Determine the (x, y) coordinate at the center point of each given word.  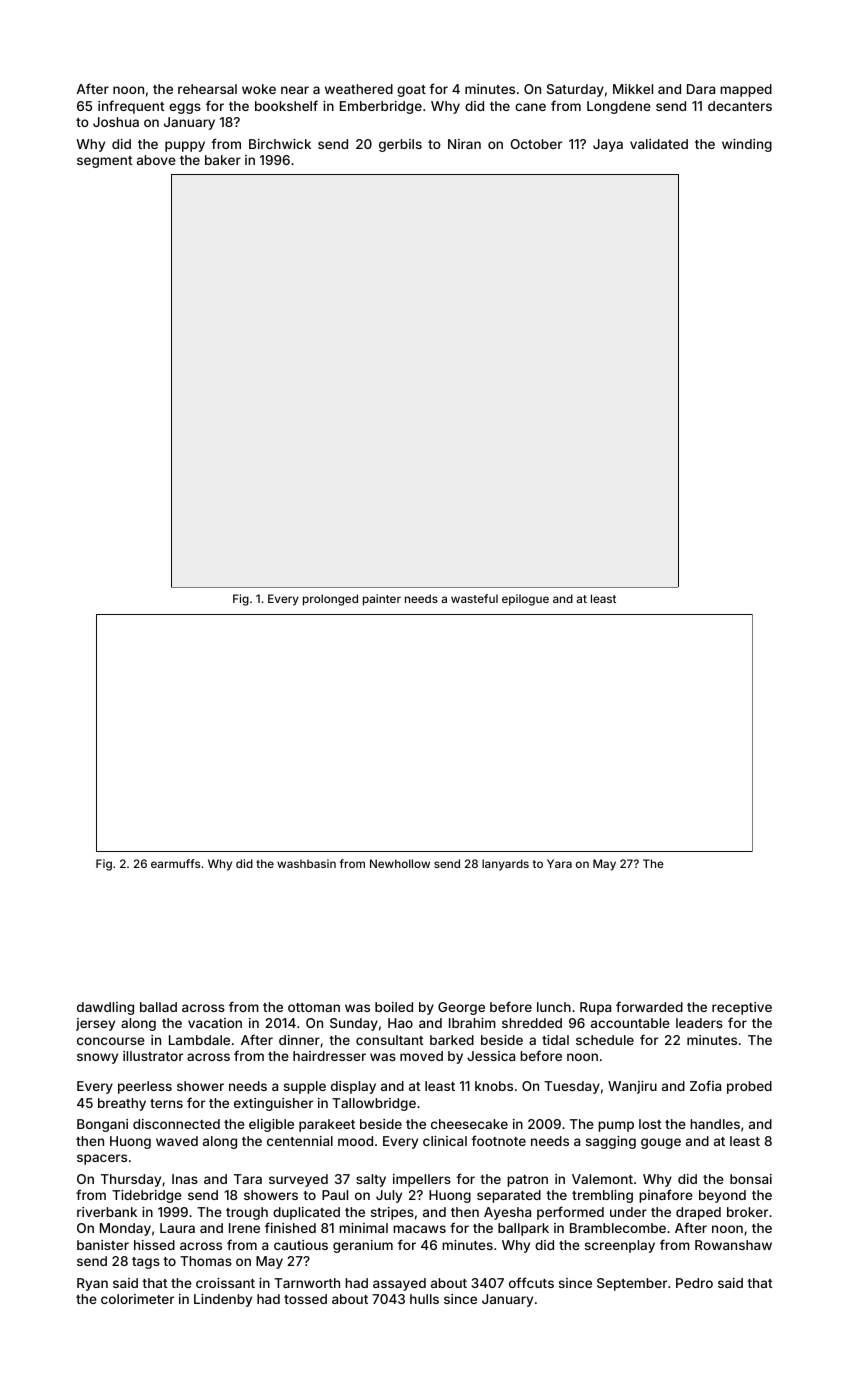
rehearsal (207, 89)
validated (659, 144)
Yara (559, 863)
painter (382, 600)
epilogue (525, 600)
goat (411, 91)
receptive (742, 1008)
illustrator (153, 1056)
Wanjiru (632, 1087)
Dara (701, 89)
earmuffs (175, 863)
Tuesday (572, 1087)
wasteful (474, 598)
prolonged (330, 600)
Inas (185, 1179)
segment (104, 162)
